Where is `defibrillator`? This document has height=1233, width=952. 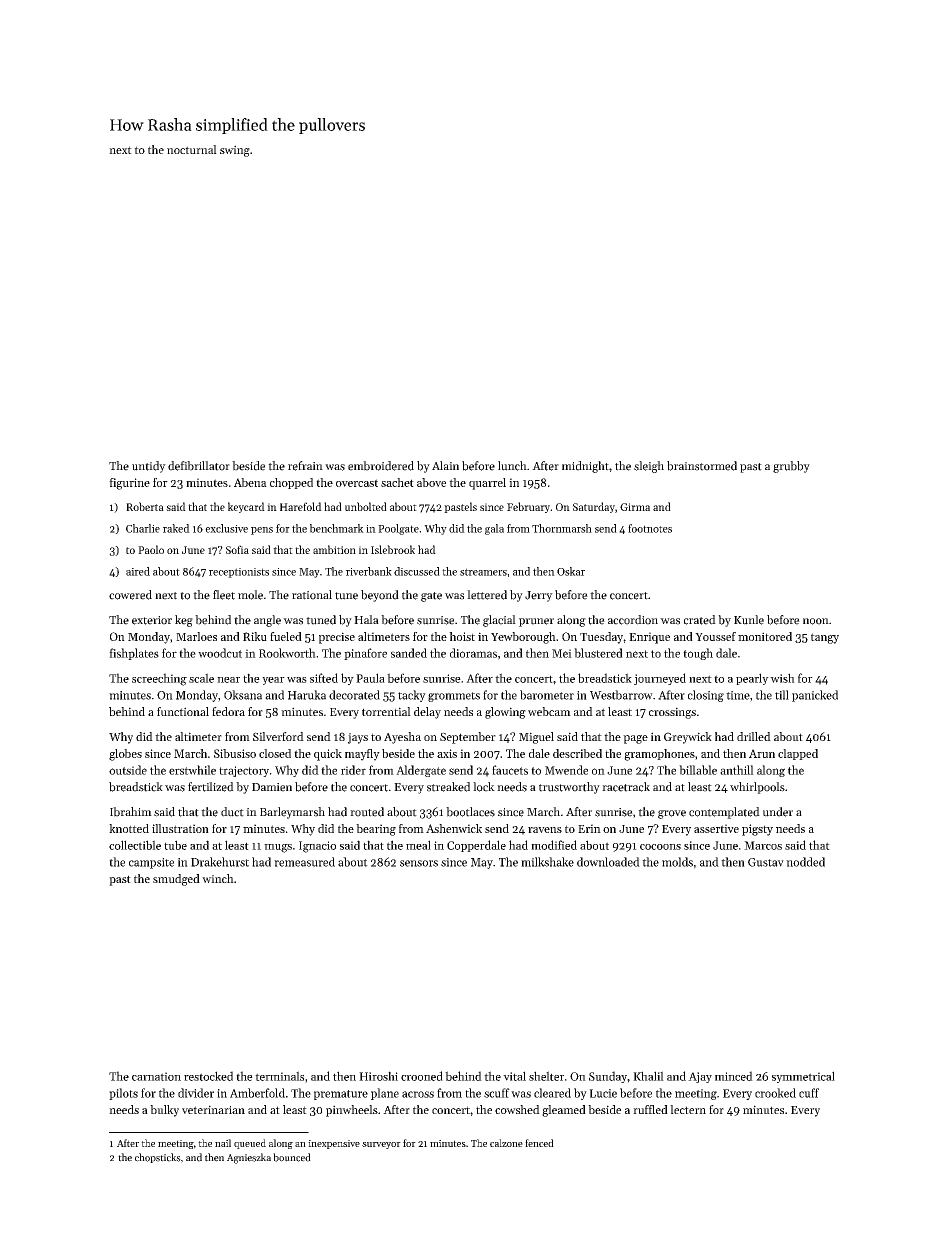 defibrillator is located at coordinates (199, 466).
